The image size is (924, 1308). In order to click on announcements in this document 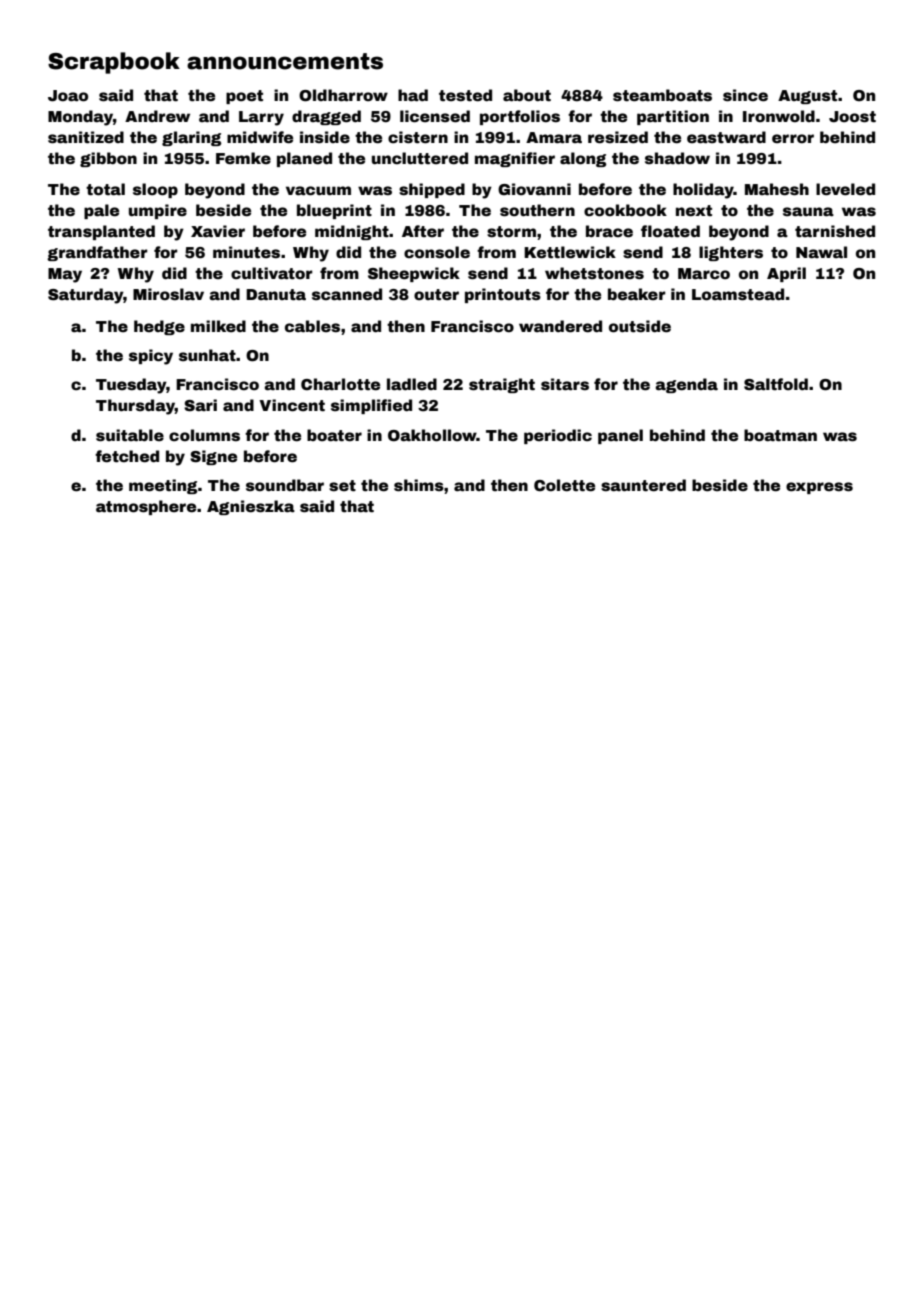, I will do `click(285, 61)`.
